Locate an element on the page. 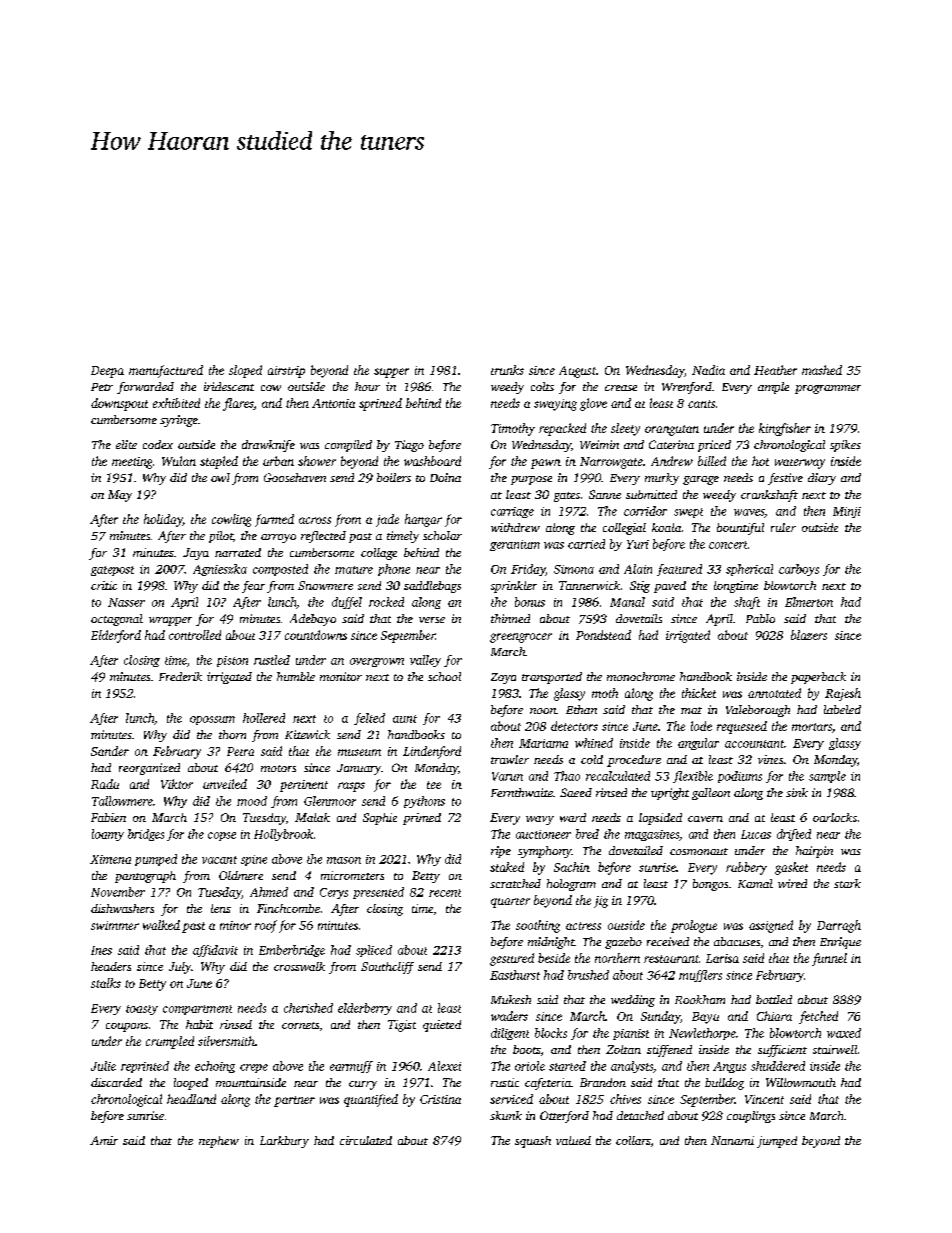  partner is located at coordinates (294, 1101).
